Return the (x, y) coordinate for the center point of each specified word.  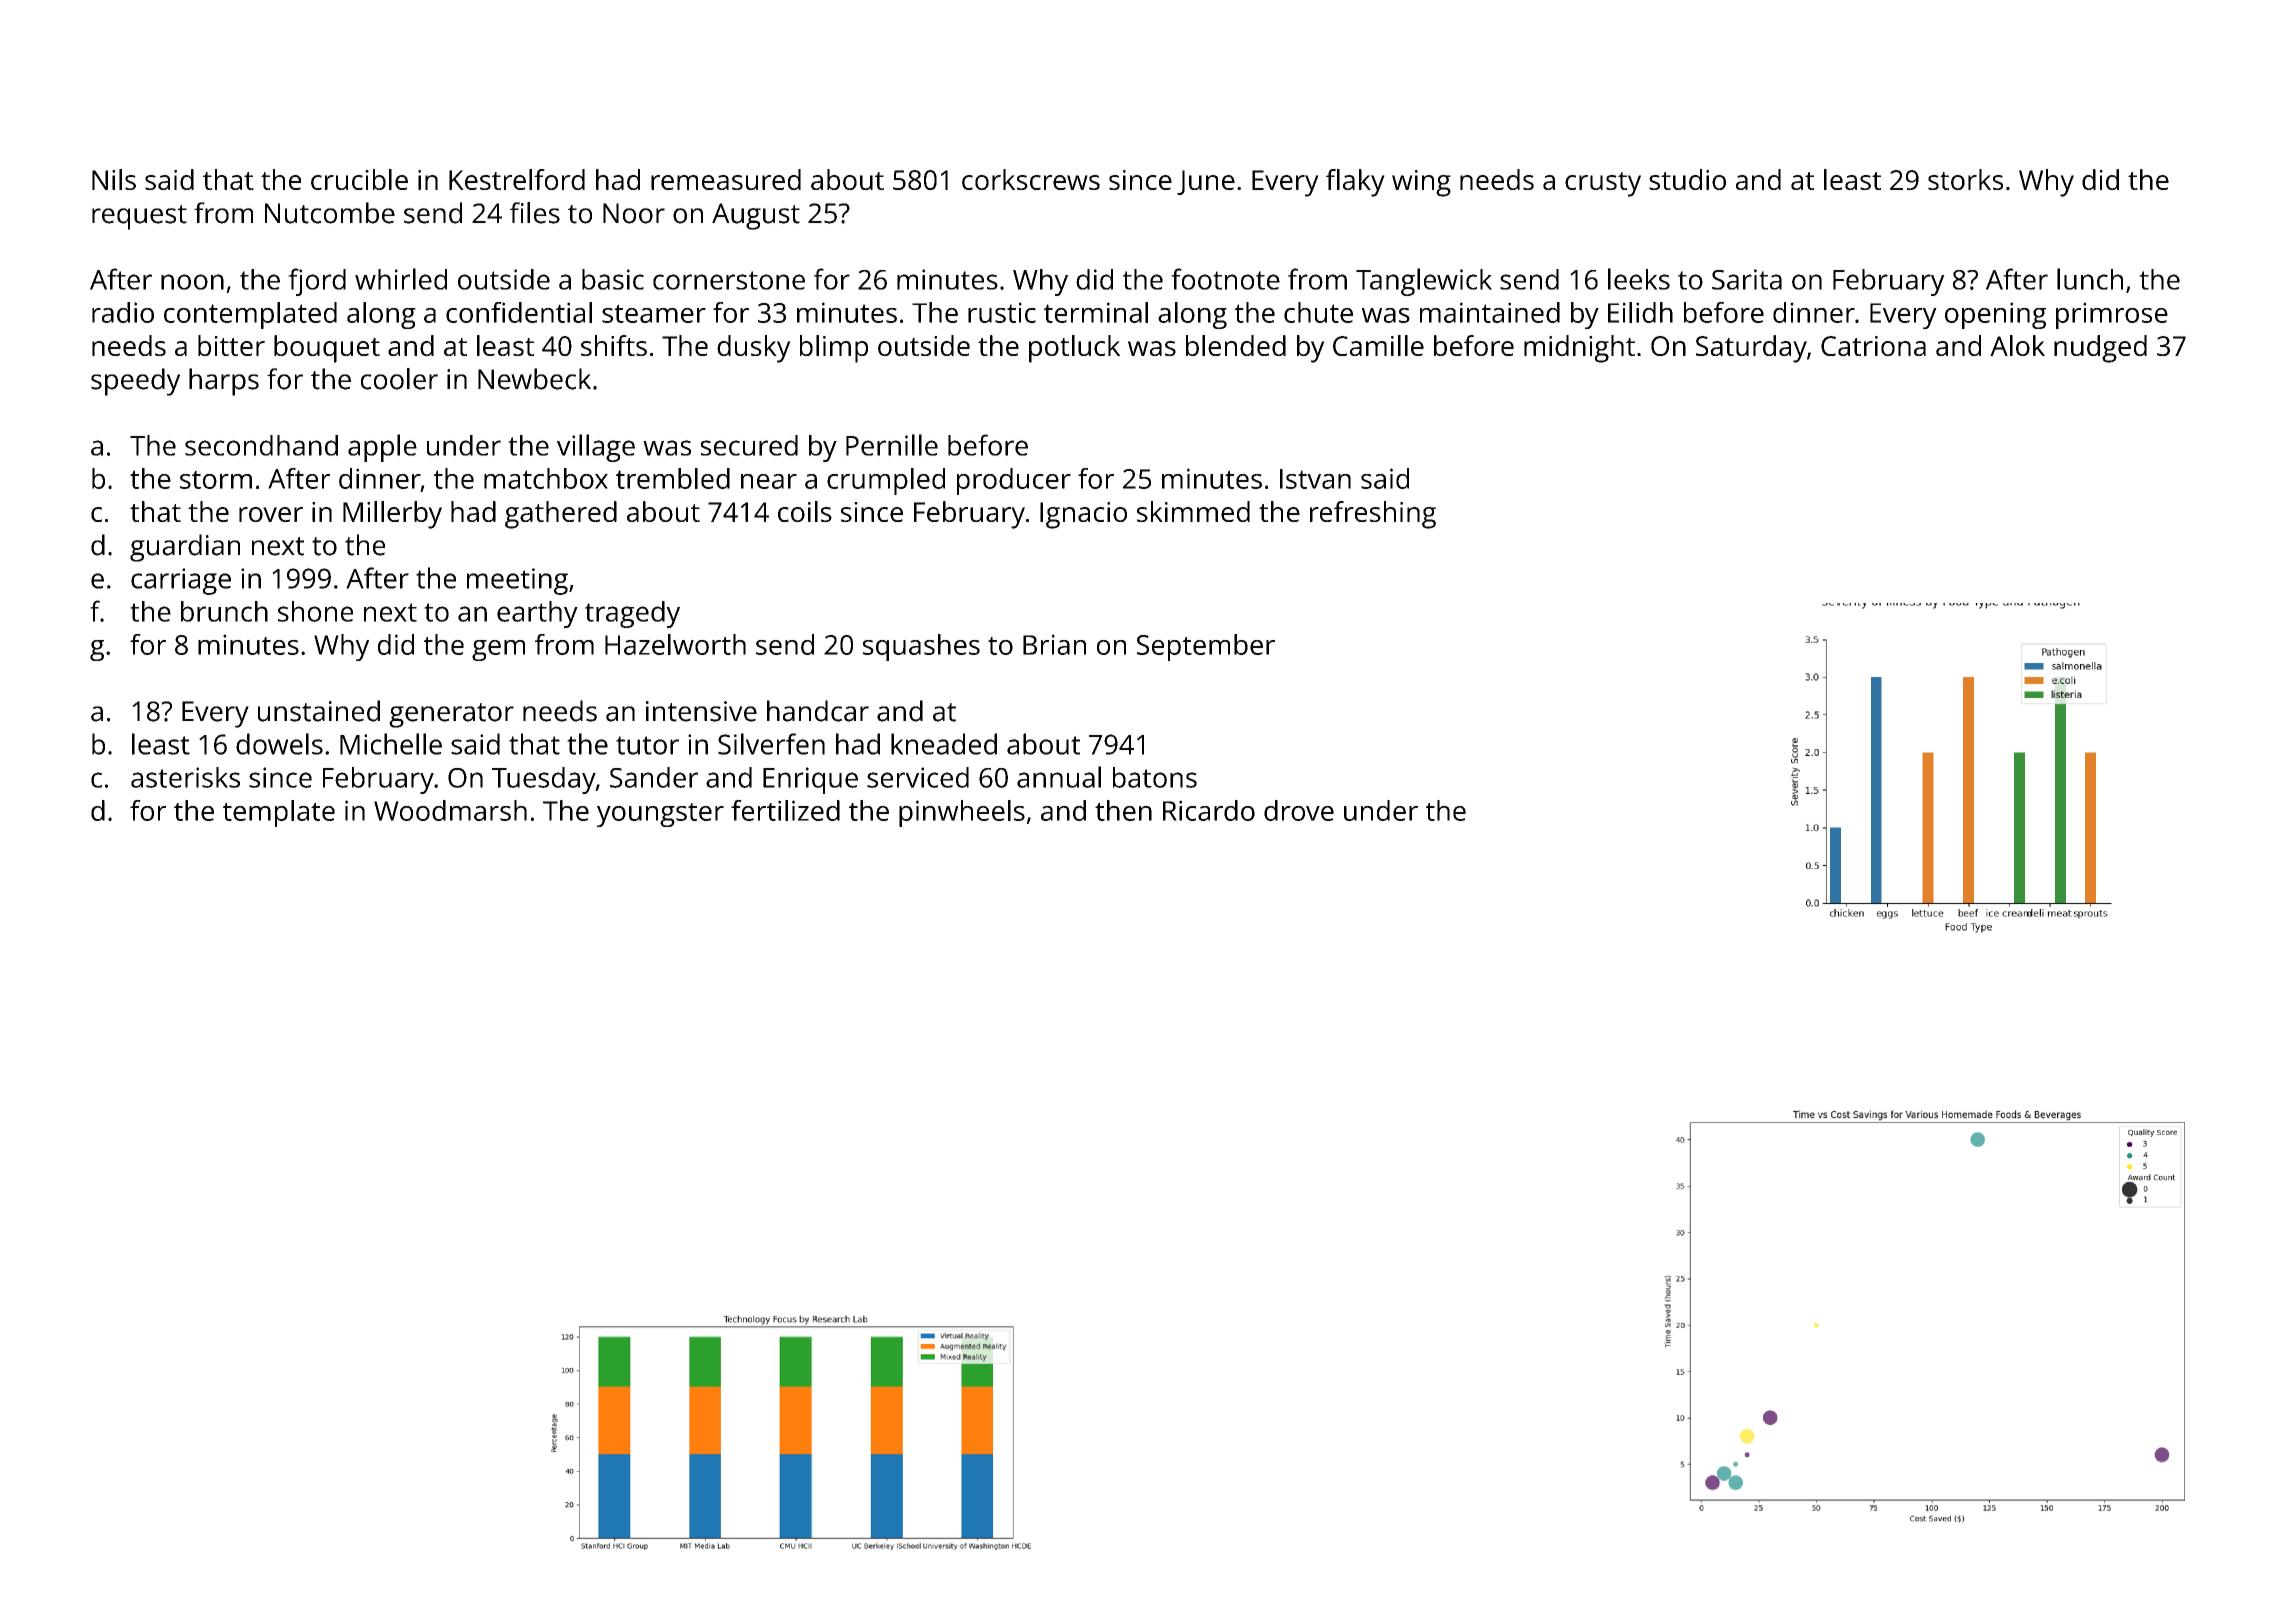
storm (216, 479)
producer (1014, 481)
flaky (1355, 183)
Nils (114, 179)
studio (1687, 179)
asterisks (185, 777)
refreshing (1373, 515)
